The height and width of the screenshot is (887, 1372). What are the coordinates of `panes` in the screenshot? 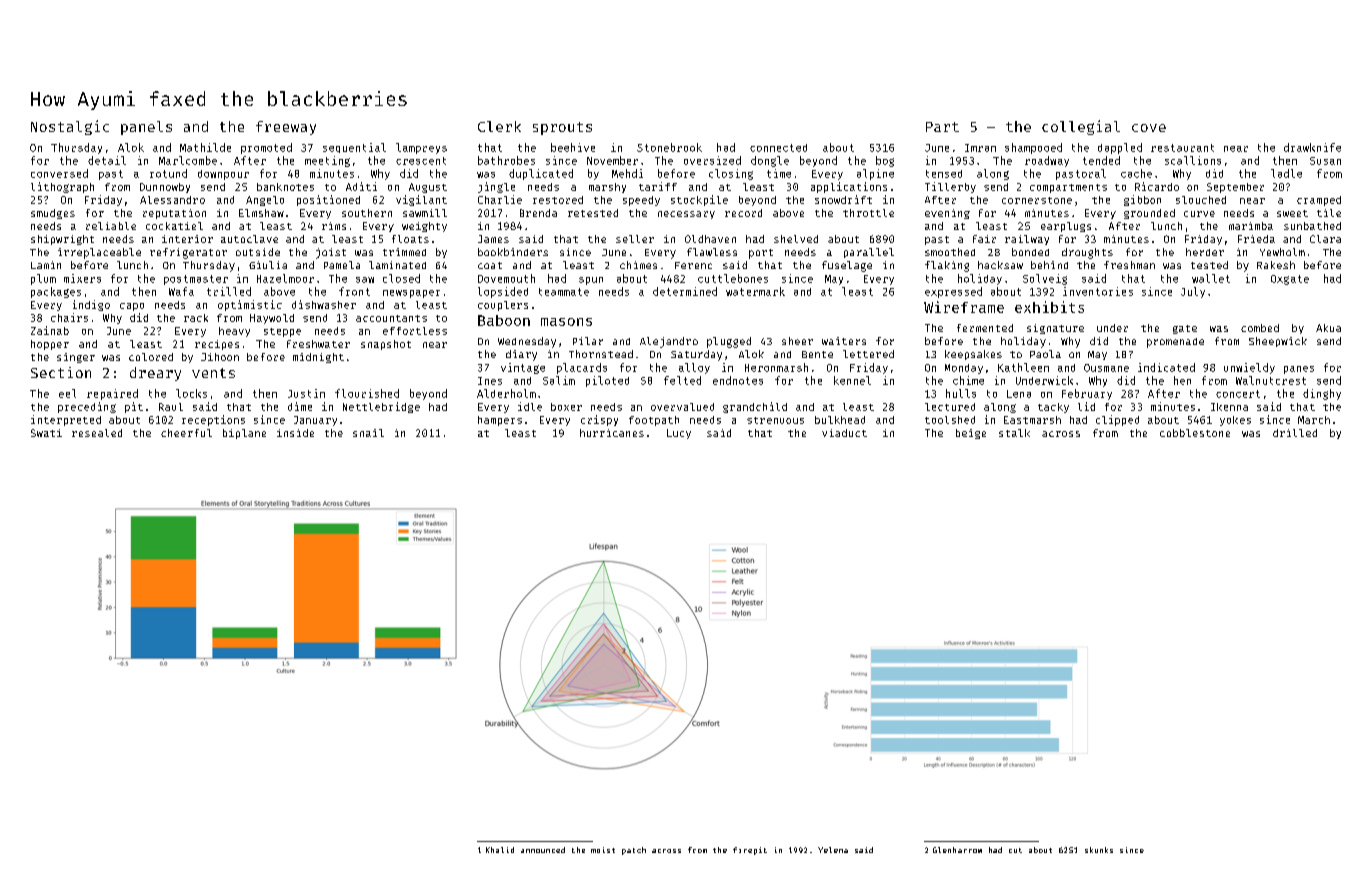 It's located at (1299, 370).
